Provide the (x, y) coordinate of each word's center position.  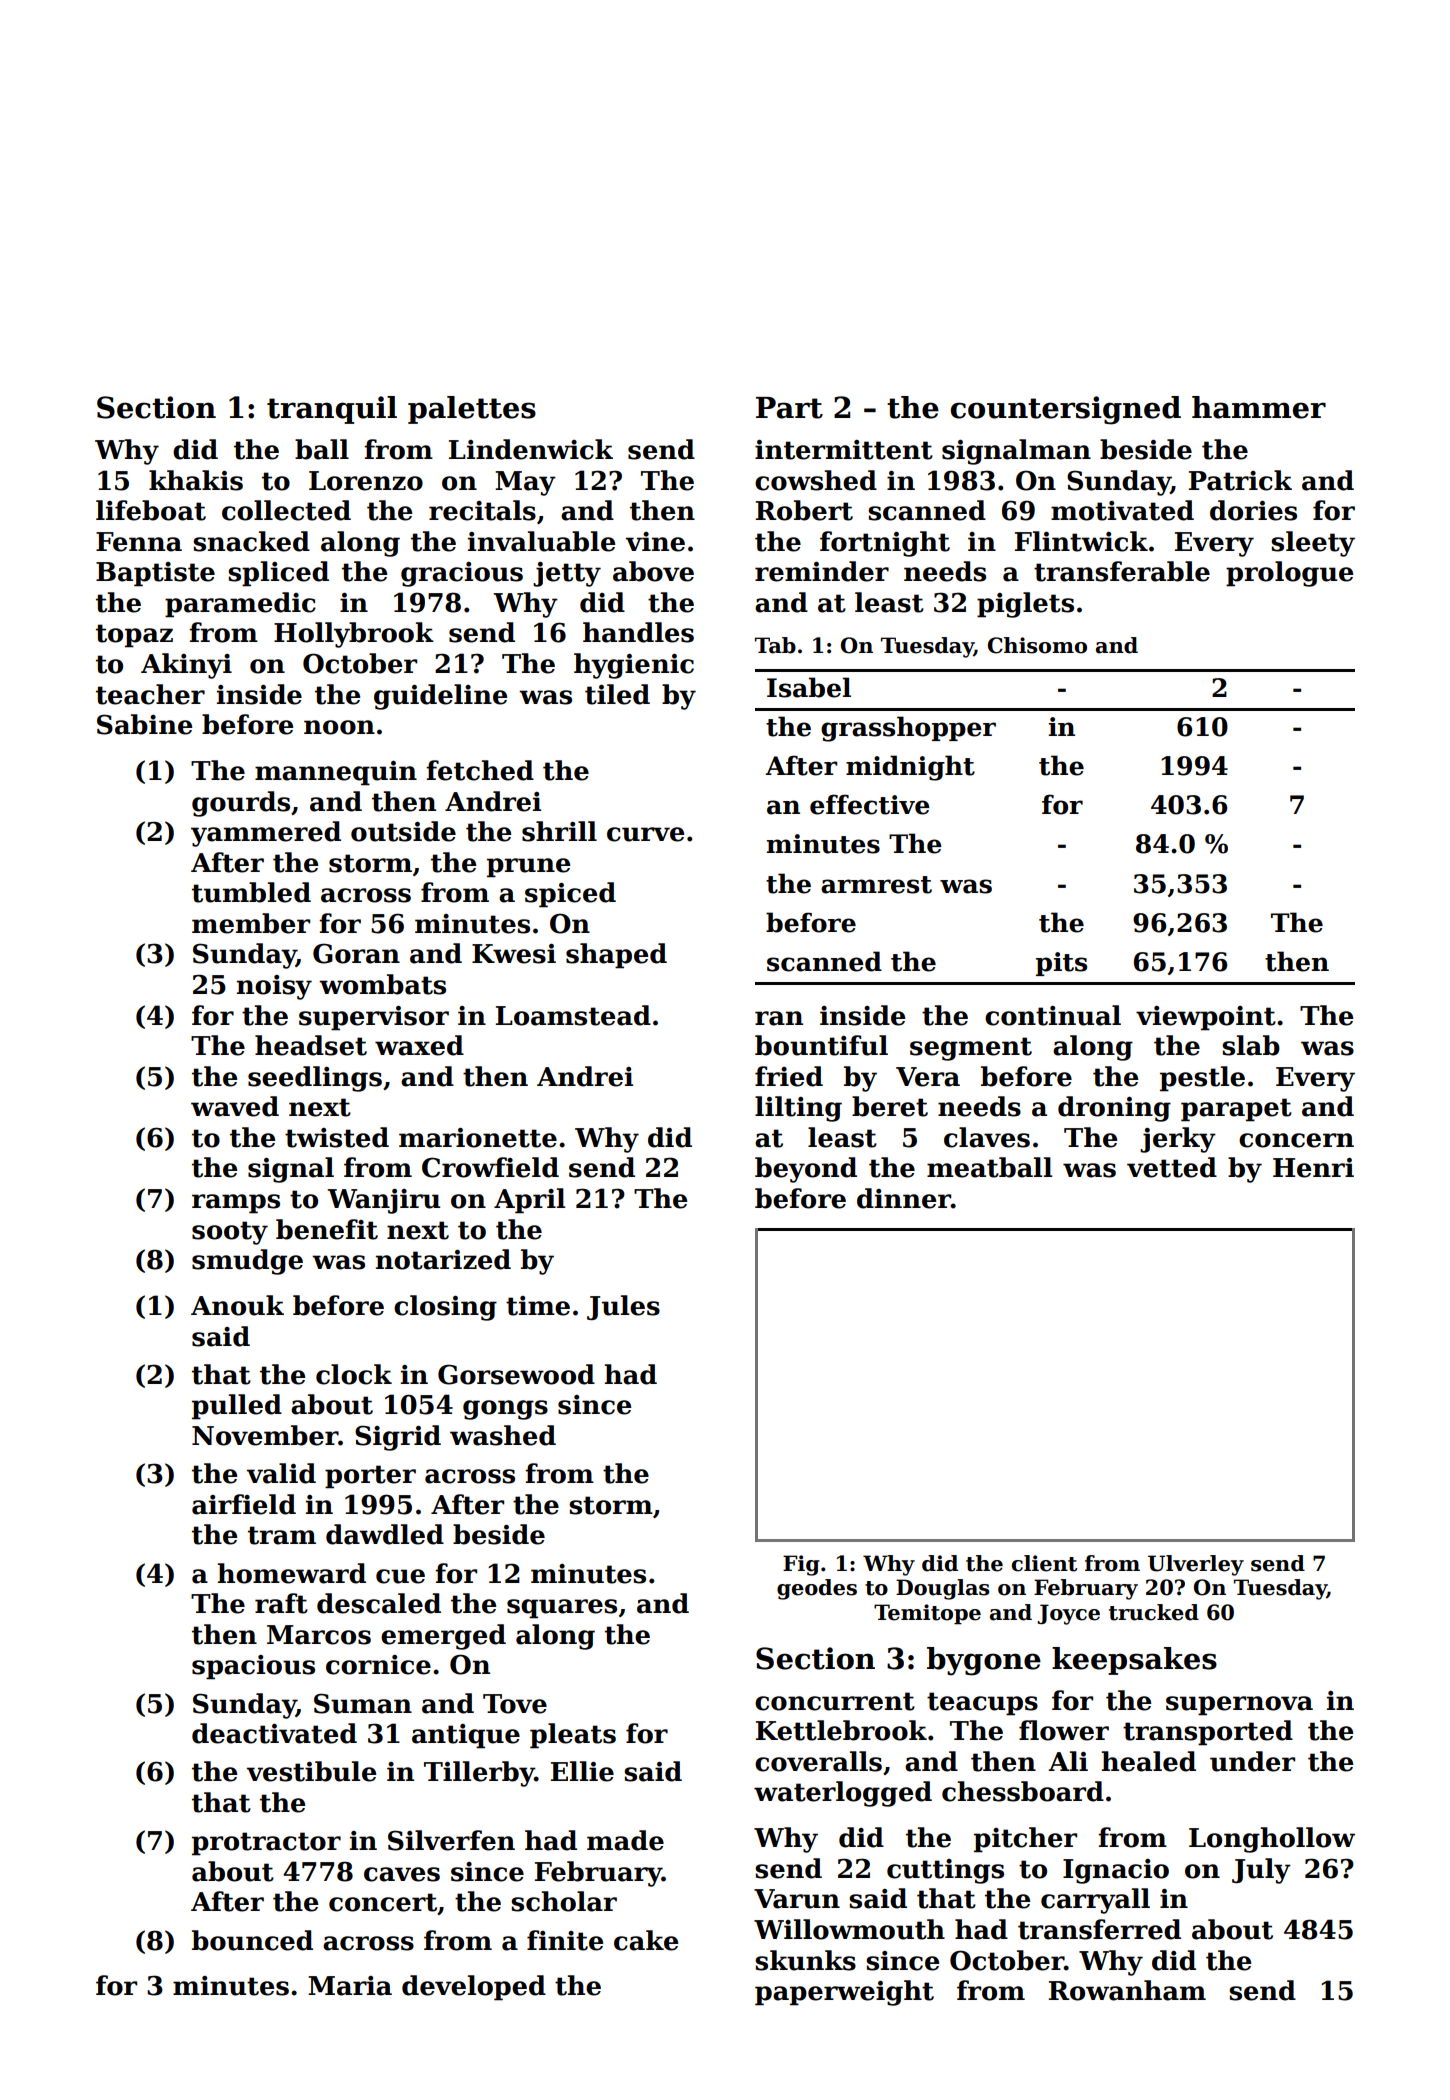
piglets (1025, 605)
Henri (1313, 1168)
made (625, 1840)
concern (1296, 1140)
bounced (252, 1940)
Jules (623, 1307)
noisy (274, 987)
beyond (806, 1170)
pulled (237, 1407)
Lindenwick (531, 449)
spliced (278, 574)
